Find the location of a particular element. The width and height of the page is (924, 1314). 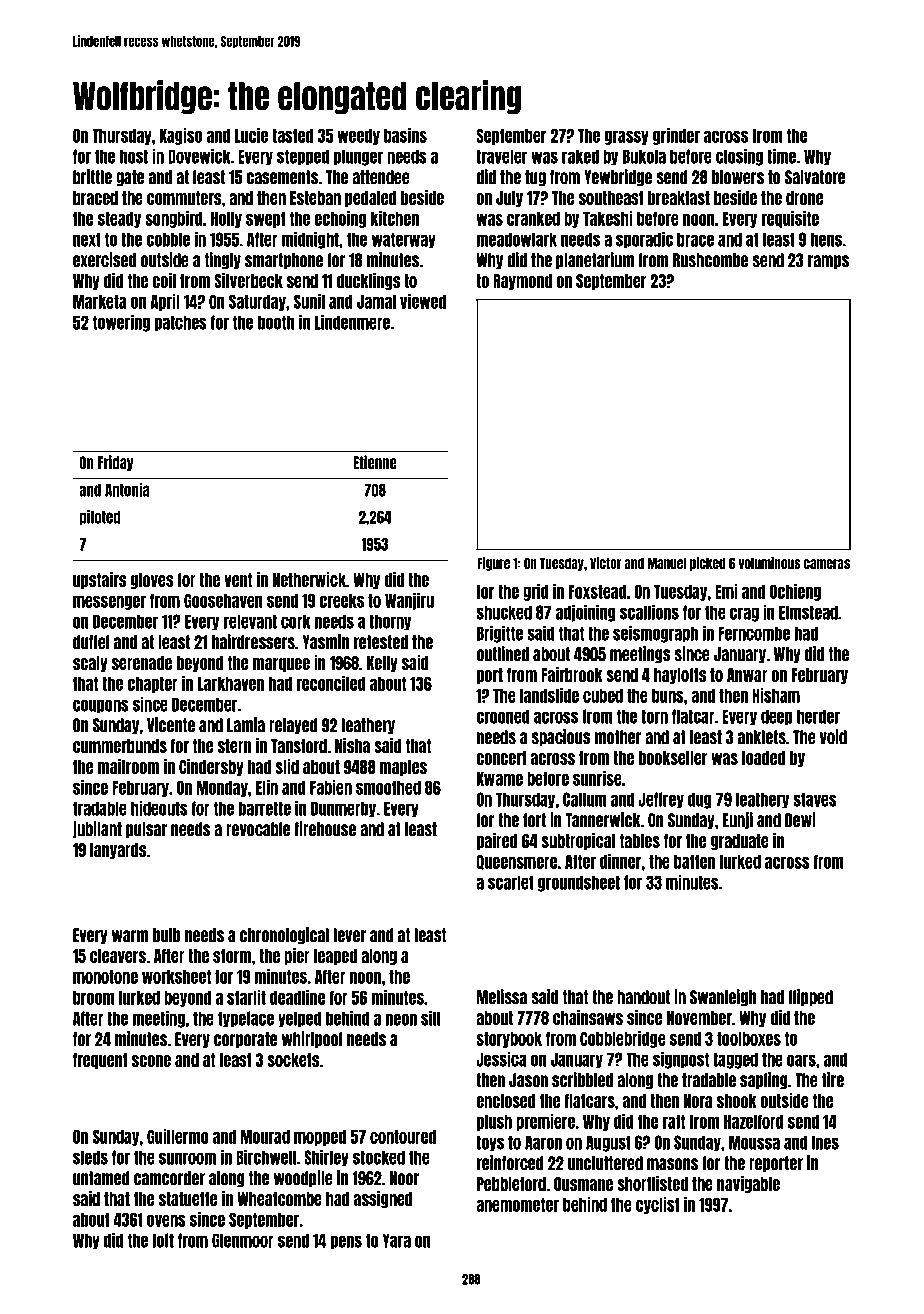

Swanleigh is located at coordinates (723, 998).
